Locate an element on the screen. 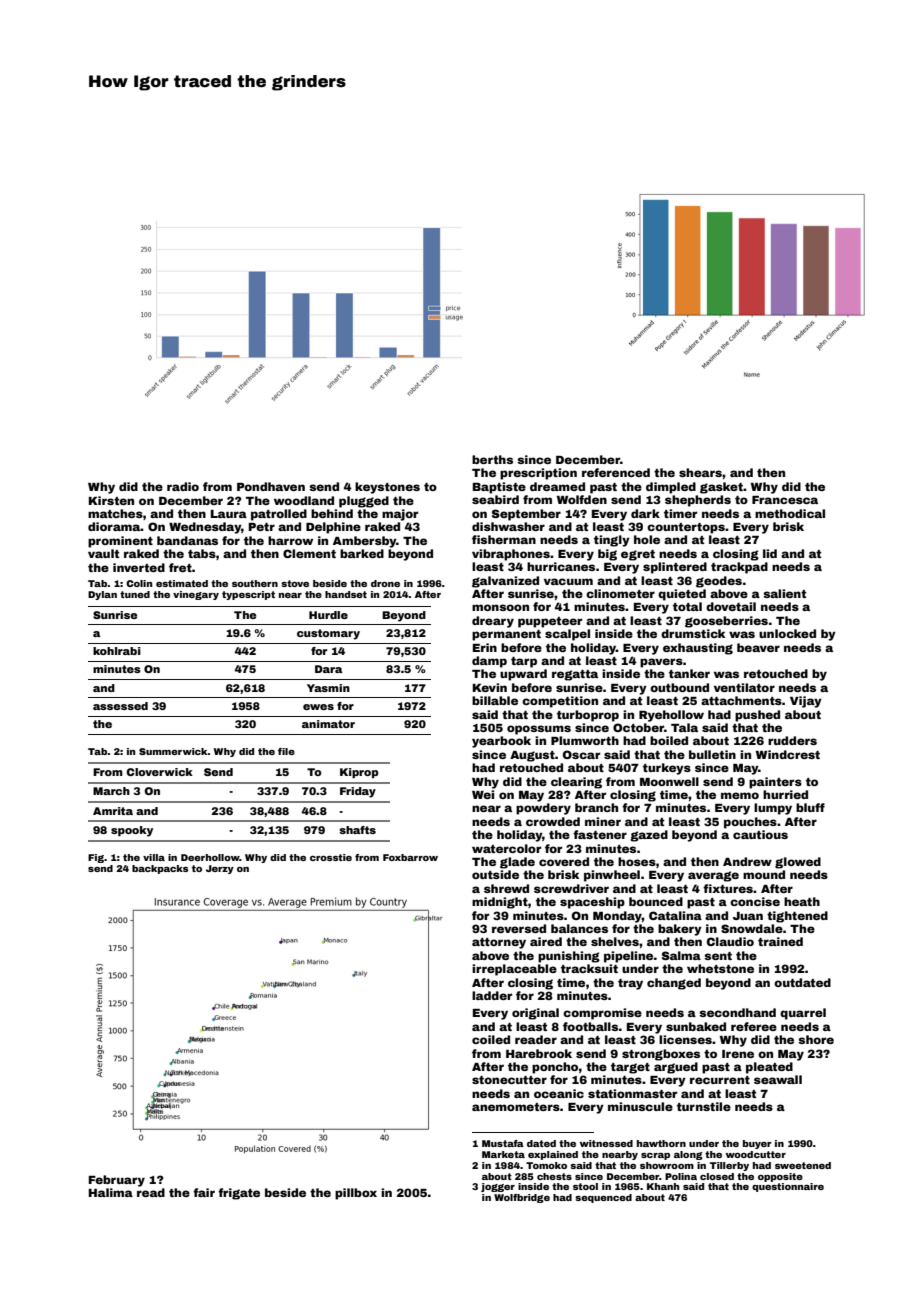  Wolfbridge is located at coordinates (522, 1198).
